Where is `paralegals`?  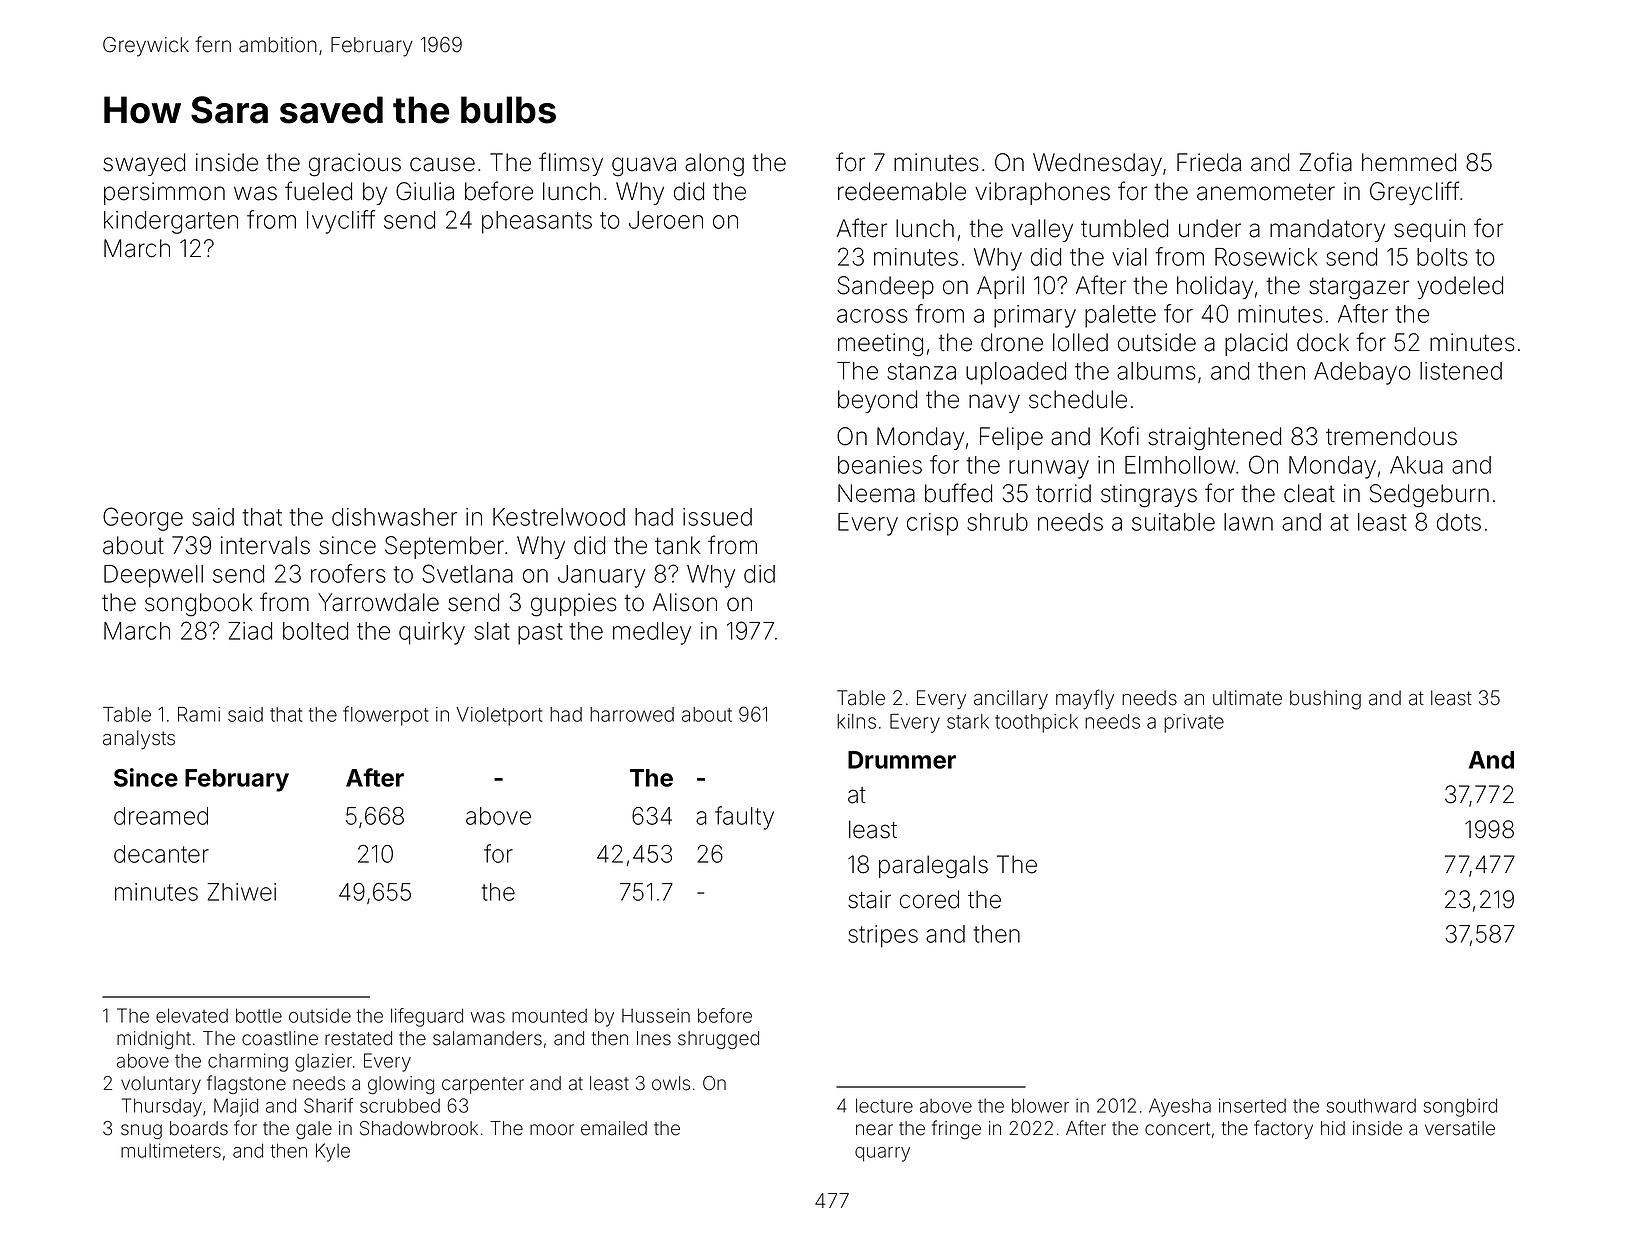
paralegals is located at coordinates (933, 866).
